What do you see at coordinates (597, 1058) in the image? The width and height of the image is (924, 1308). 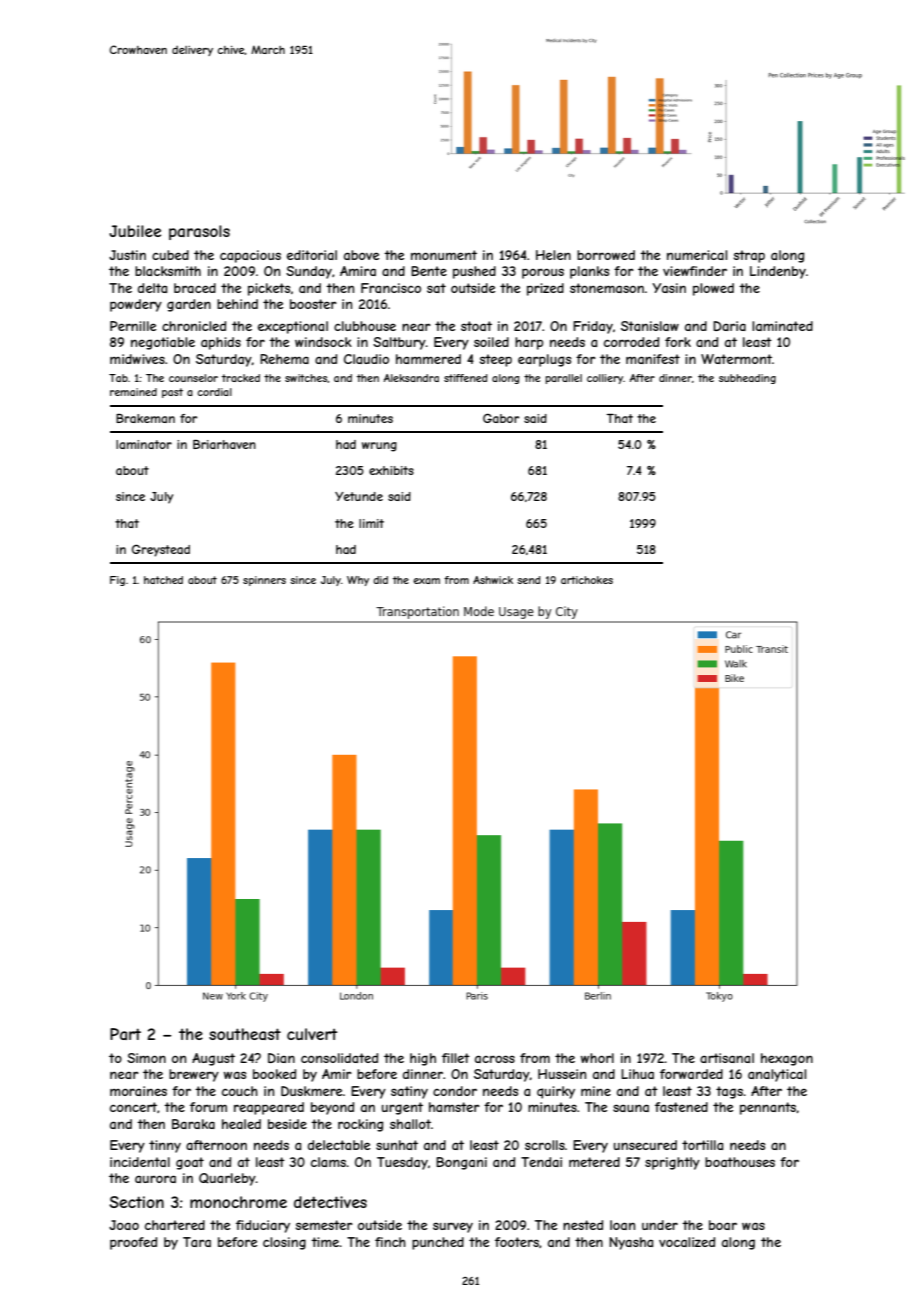 I see `whorl` at bounding box center [597, 1058].
